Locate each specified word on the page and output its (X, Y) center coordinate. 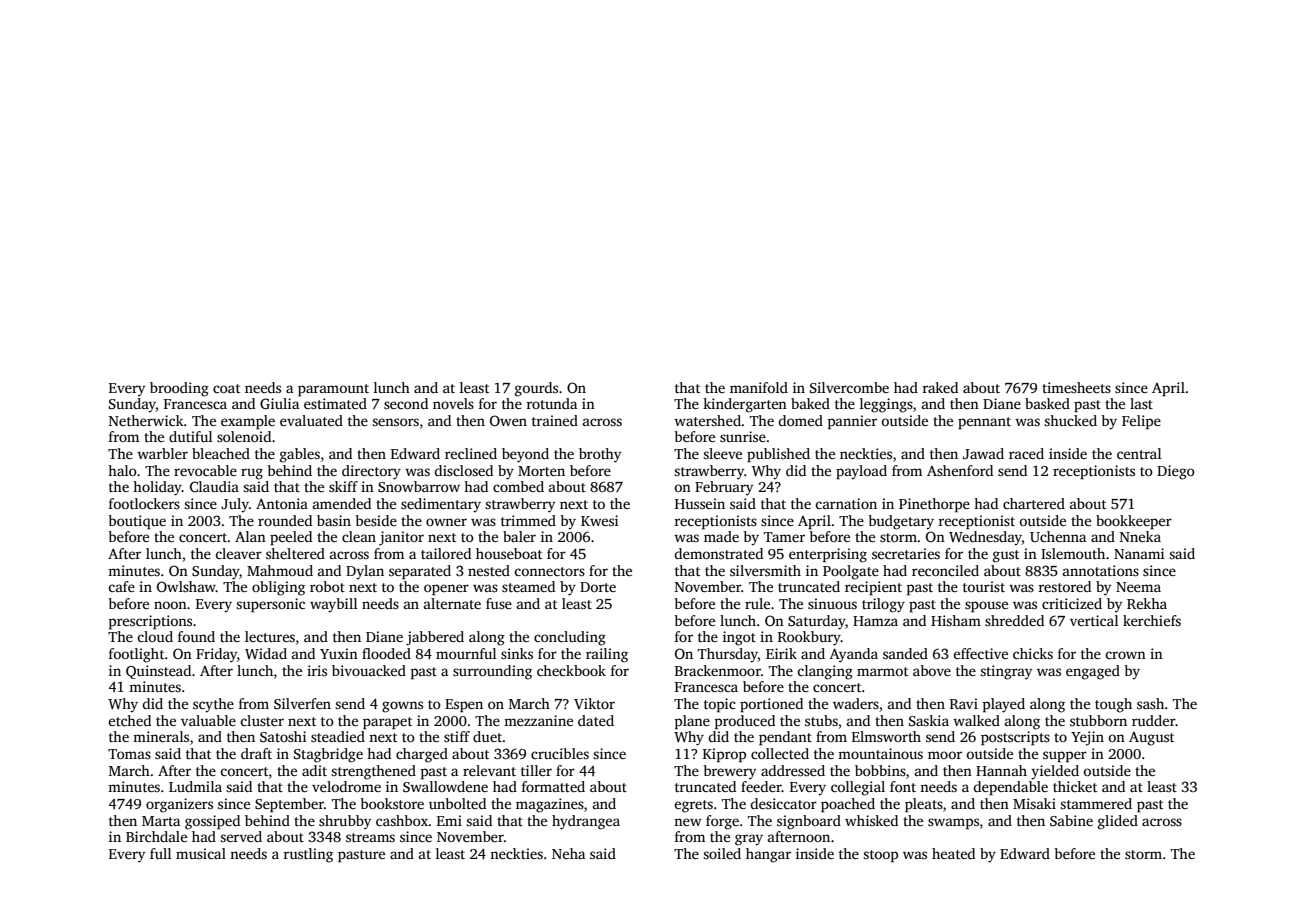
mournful (466, 653)
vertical (1094, 620)
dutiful (191, 436)
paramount (333, 390)
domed (800, 420)
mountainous (880, 753)
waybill (334, 605)
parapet (387, 723)
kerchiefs (1152, 620)
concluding (570, 638)
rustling (308, 855)
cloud (155, 636)
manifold (759, 387)
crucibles (560, 753)
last (1141, 403)
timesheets (1076, 387)
